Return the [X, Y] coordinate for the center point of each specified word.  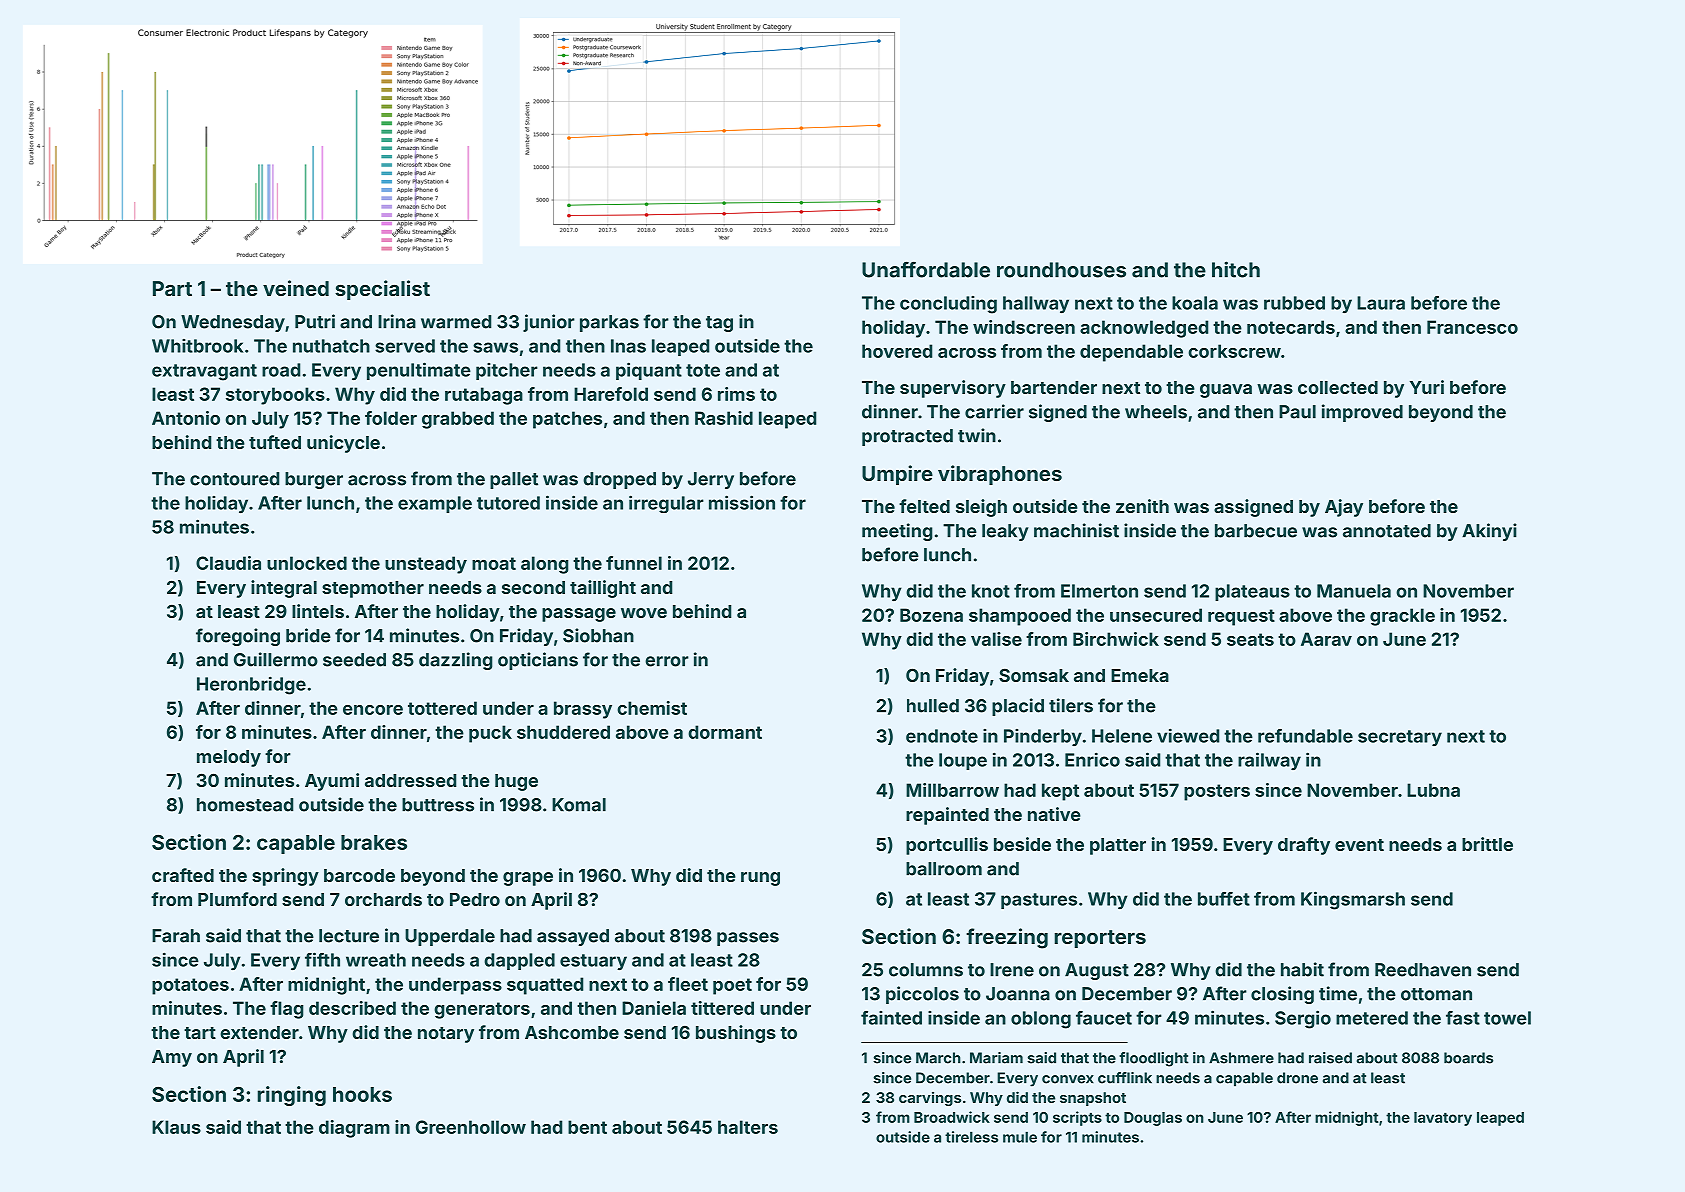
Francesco [1472, 327]
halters [748, 1127]
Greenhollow [471, 1127]
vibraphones [1000, 475]
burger [314, 480]
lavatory [1443, 1119]
